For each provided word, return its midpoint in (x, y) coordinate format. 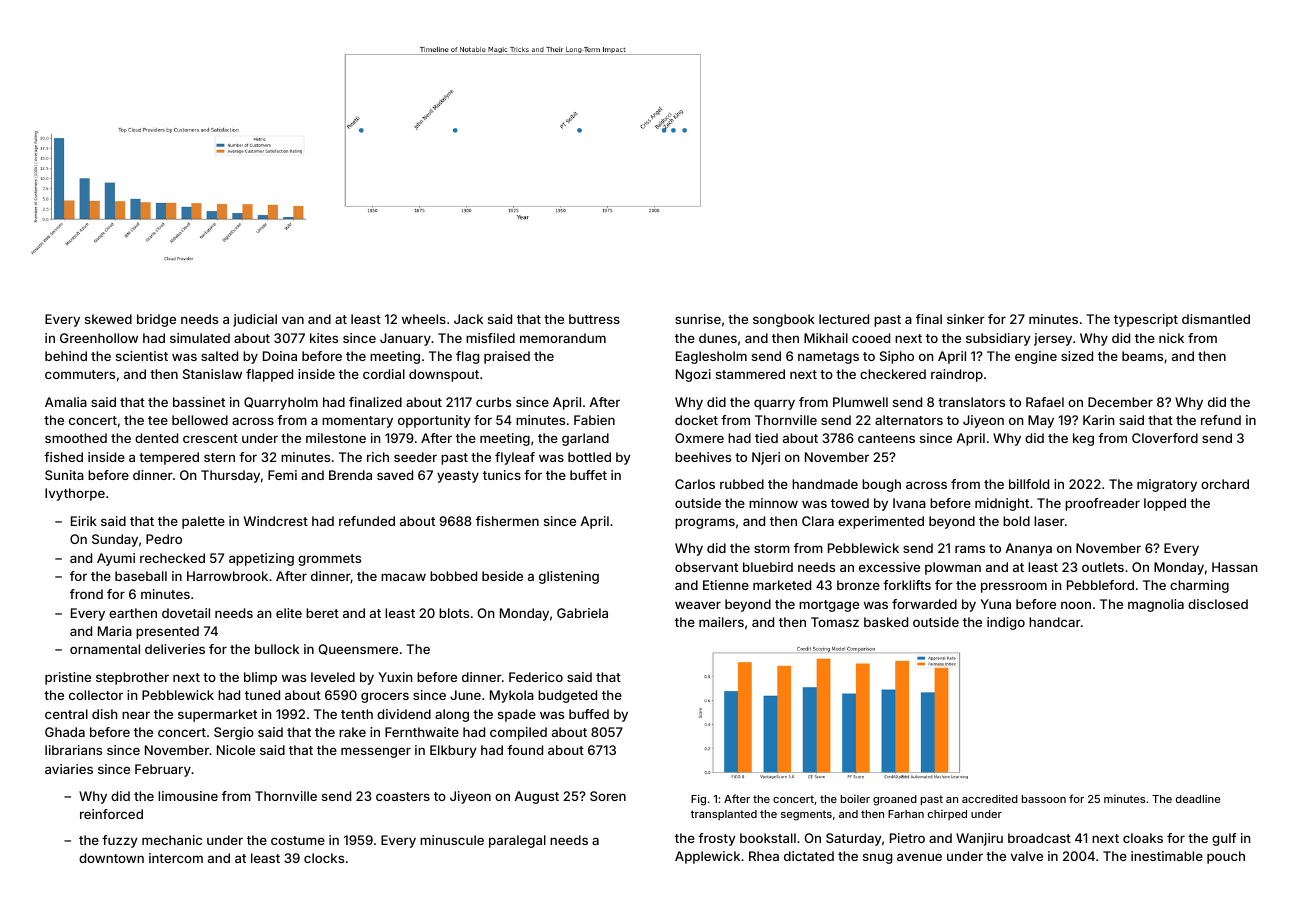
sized (1077, 356)
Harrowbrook (227, 576)
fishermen (507, 521)
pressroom (1014, 587)
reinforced (111, 814)
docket (696, 420)
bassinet (199, 402)
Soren (608, 796)
